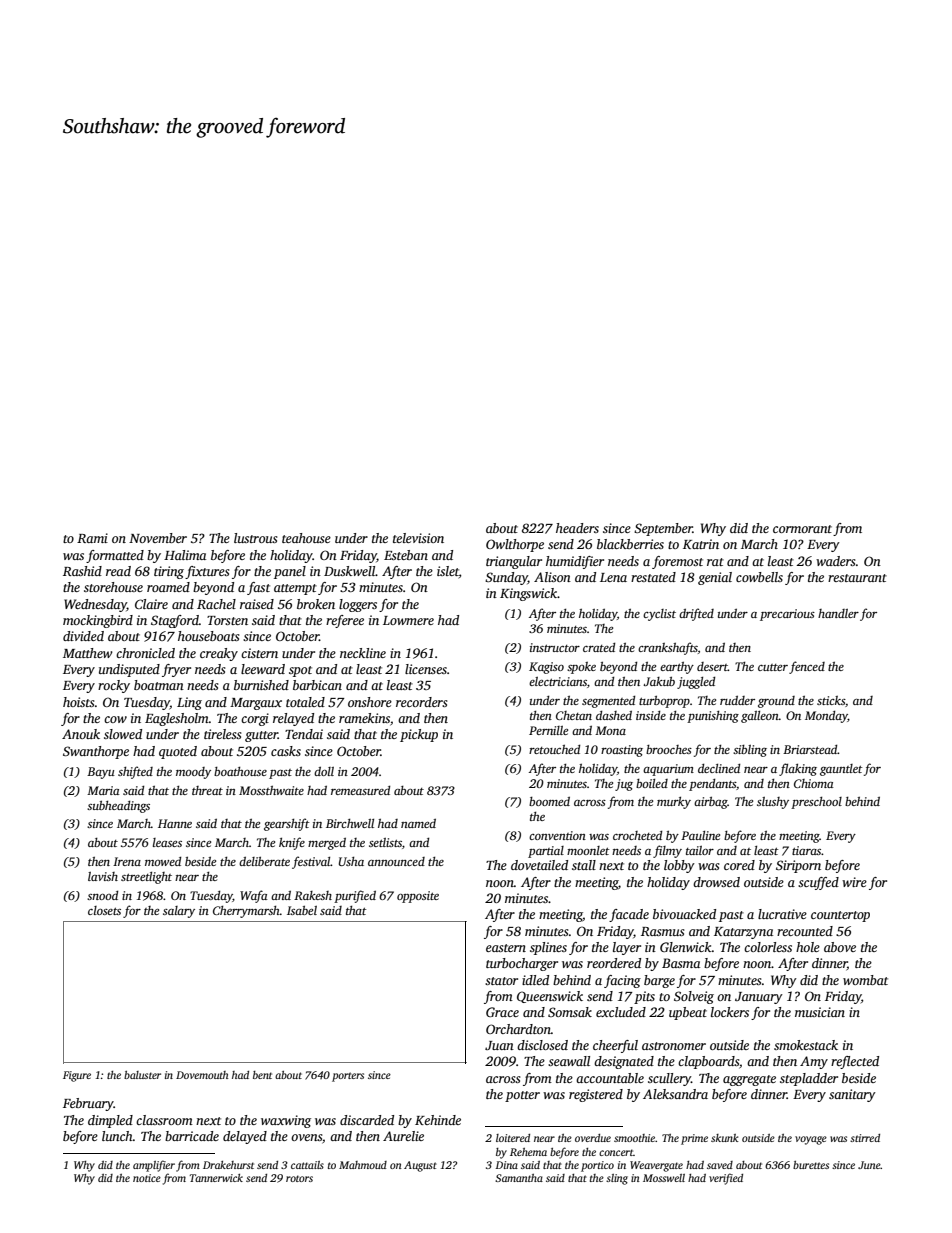 This screenshot has height=1233, width=952. Describe the element at coordinates (577, 528) in the screenshot. I see `headers` at that location.
